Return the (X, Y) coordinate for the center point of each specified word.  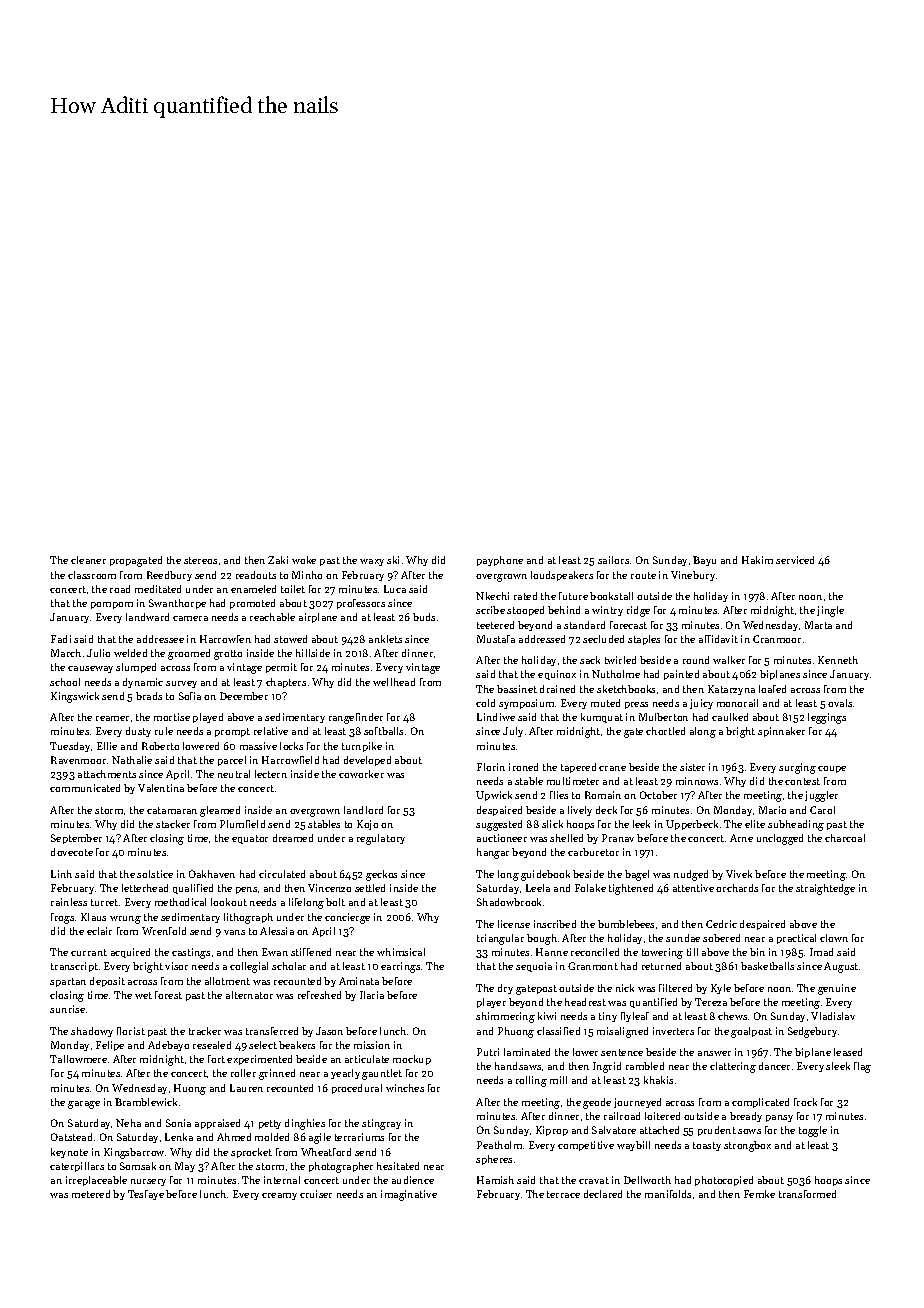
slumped (136, 668)
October (658, 795)
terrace (563, 1194)
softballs (383, 731)
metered (91, 1194)
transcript (74, 967)
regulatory (381, 839)
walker (729, 660)
